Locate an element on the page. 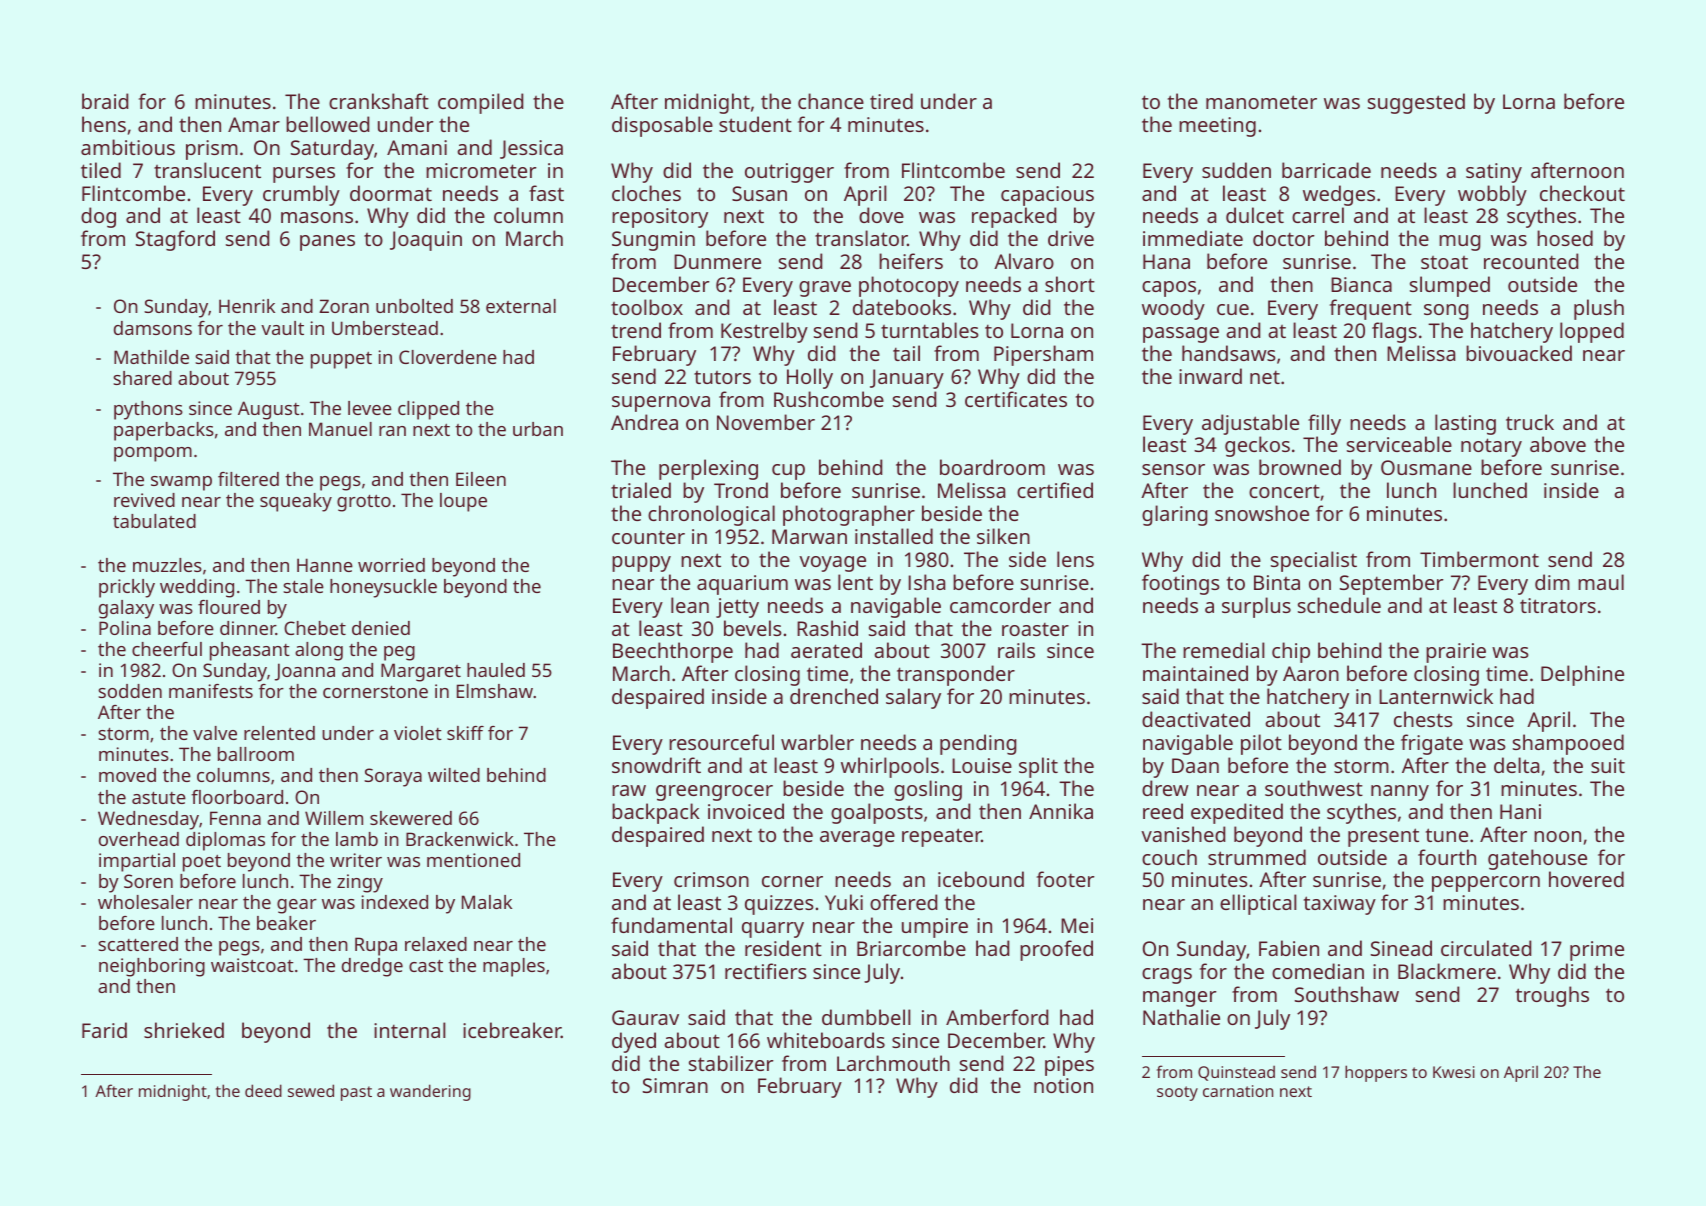 Image resolution: width=1706 pixels, height=1206 pixels. deed is located at coordinates (263, 1090).
